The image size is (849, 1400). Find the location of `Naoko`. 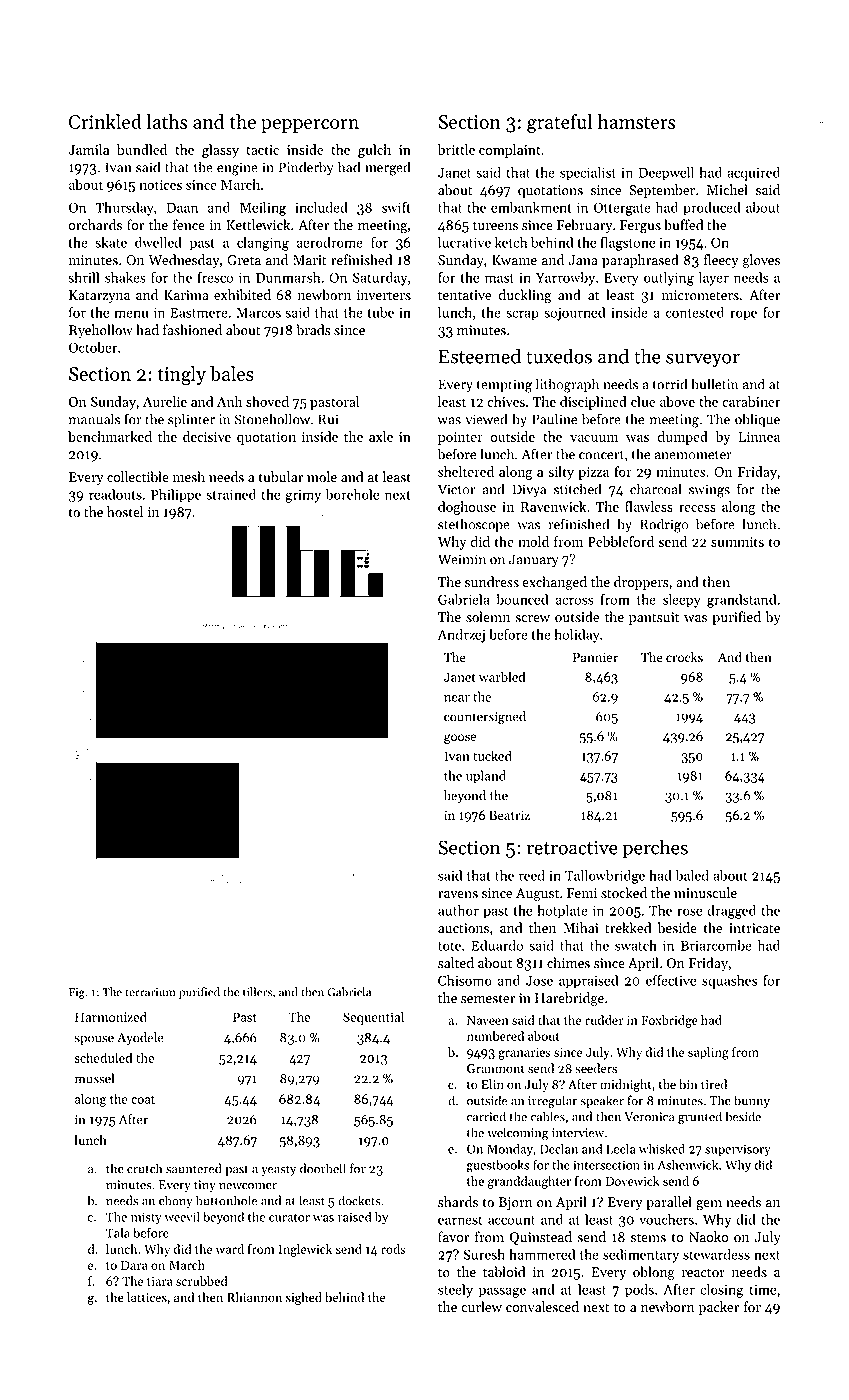

Naoko is located at coordinates (708, 1237).
